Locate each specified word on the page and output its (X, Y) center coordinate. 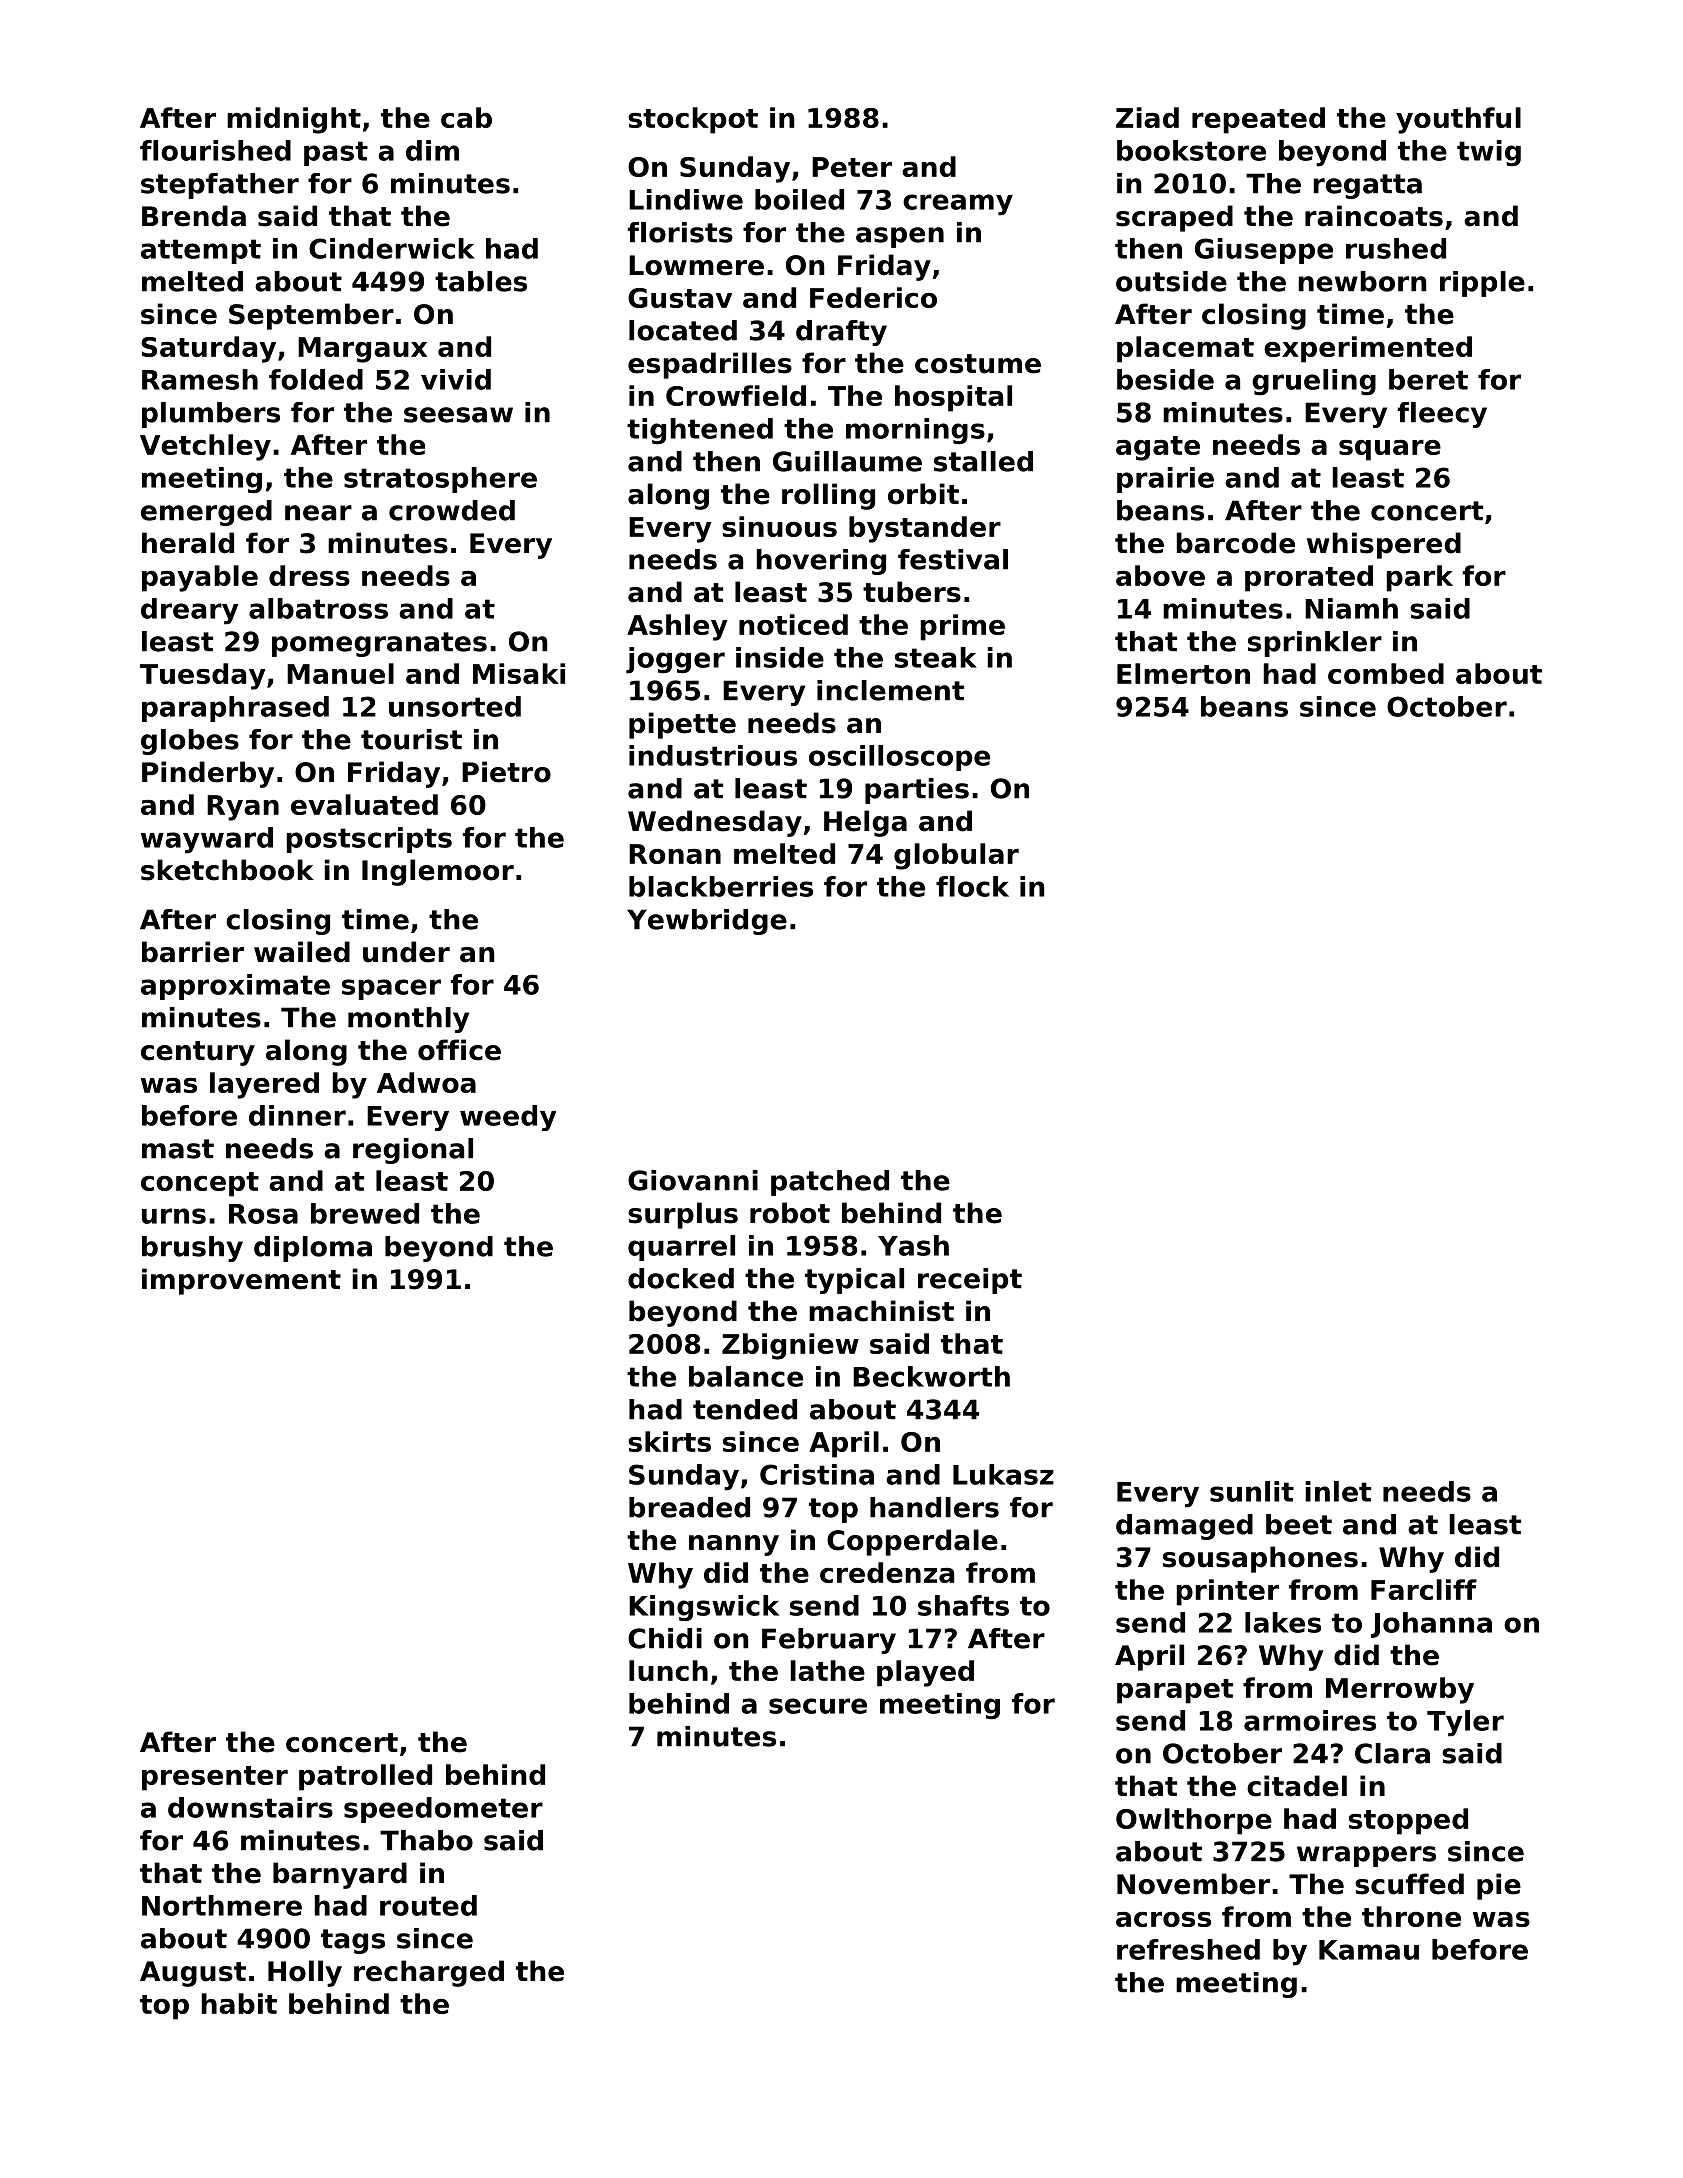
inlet (1338, 1491)
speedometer (443, 1810)
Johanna (1431, 1625)
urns (174, 1216)
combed (1386, 673)
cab (466, 117)
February (829, 1641)
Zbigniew (790, 1346)
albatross (318, 608)
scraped (1174, 218)
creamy (958, 205)
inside (780, 657)
